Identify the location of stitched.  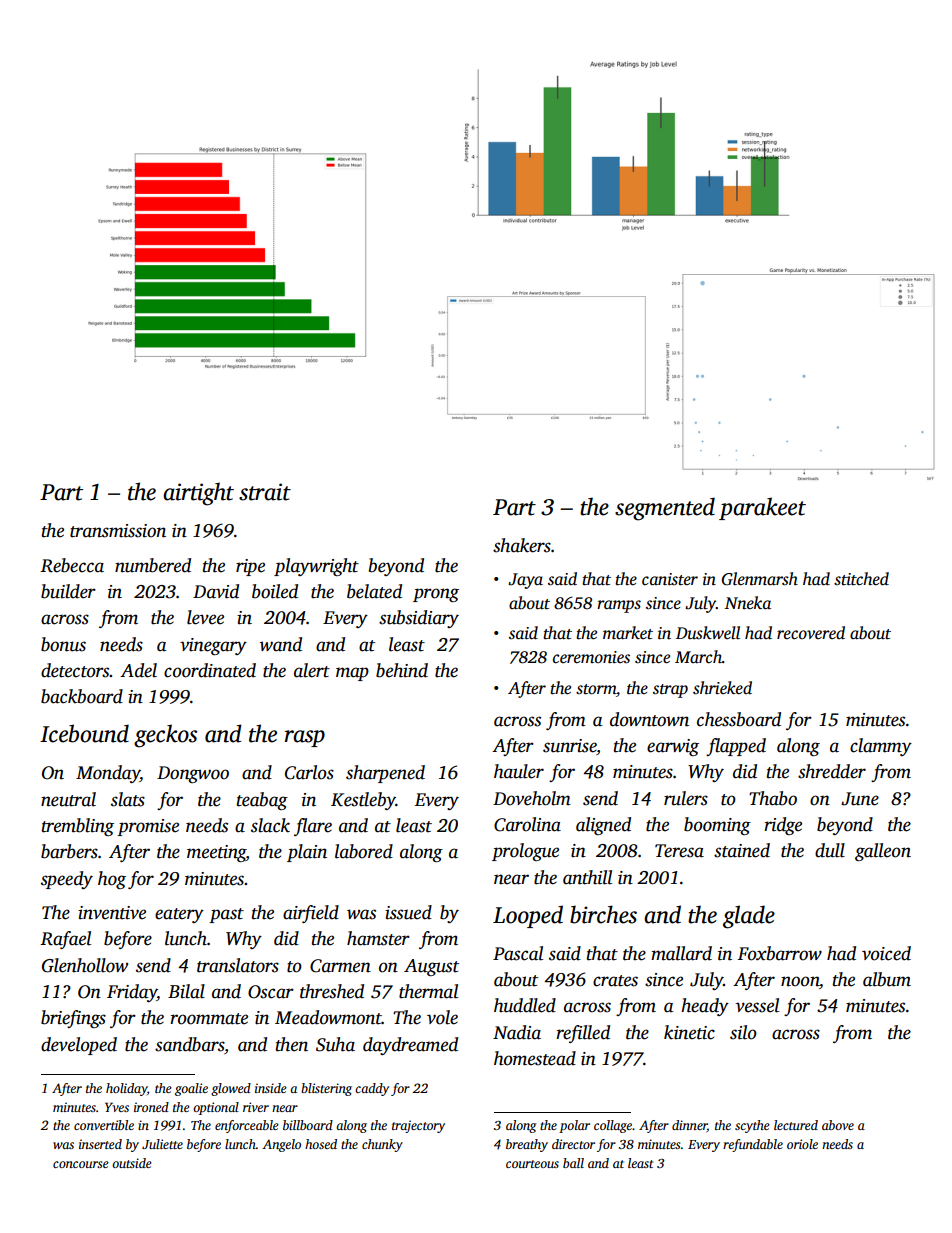
(861, 579).
